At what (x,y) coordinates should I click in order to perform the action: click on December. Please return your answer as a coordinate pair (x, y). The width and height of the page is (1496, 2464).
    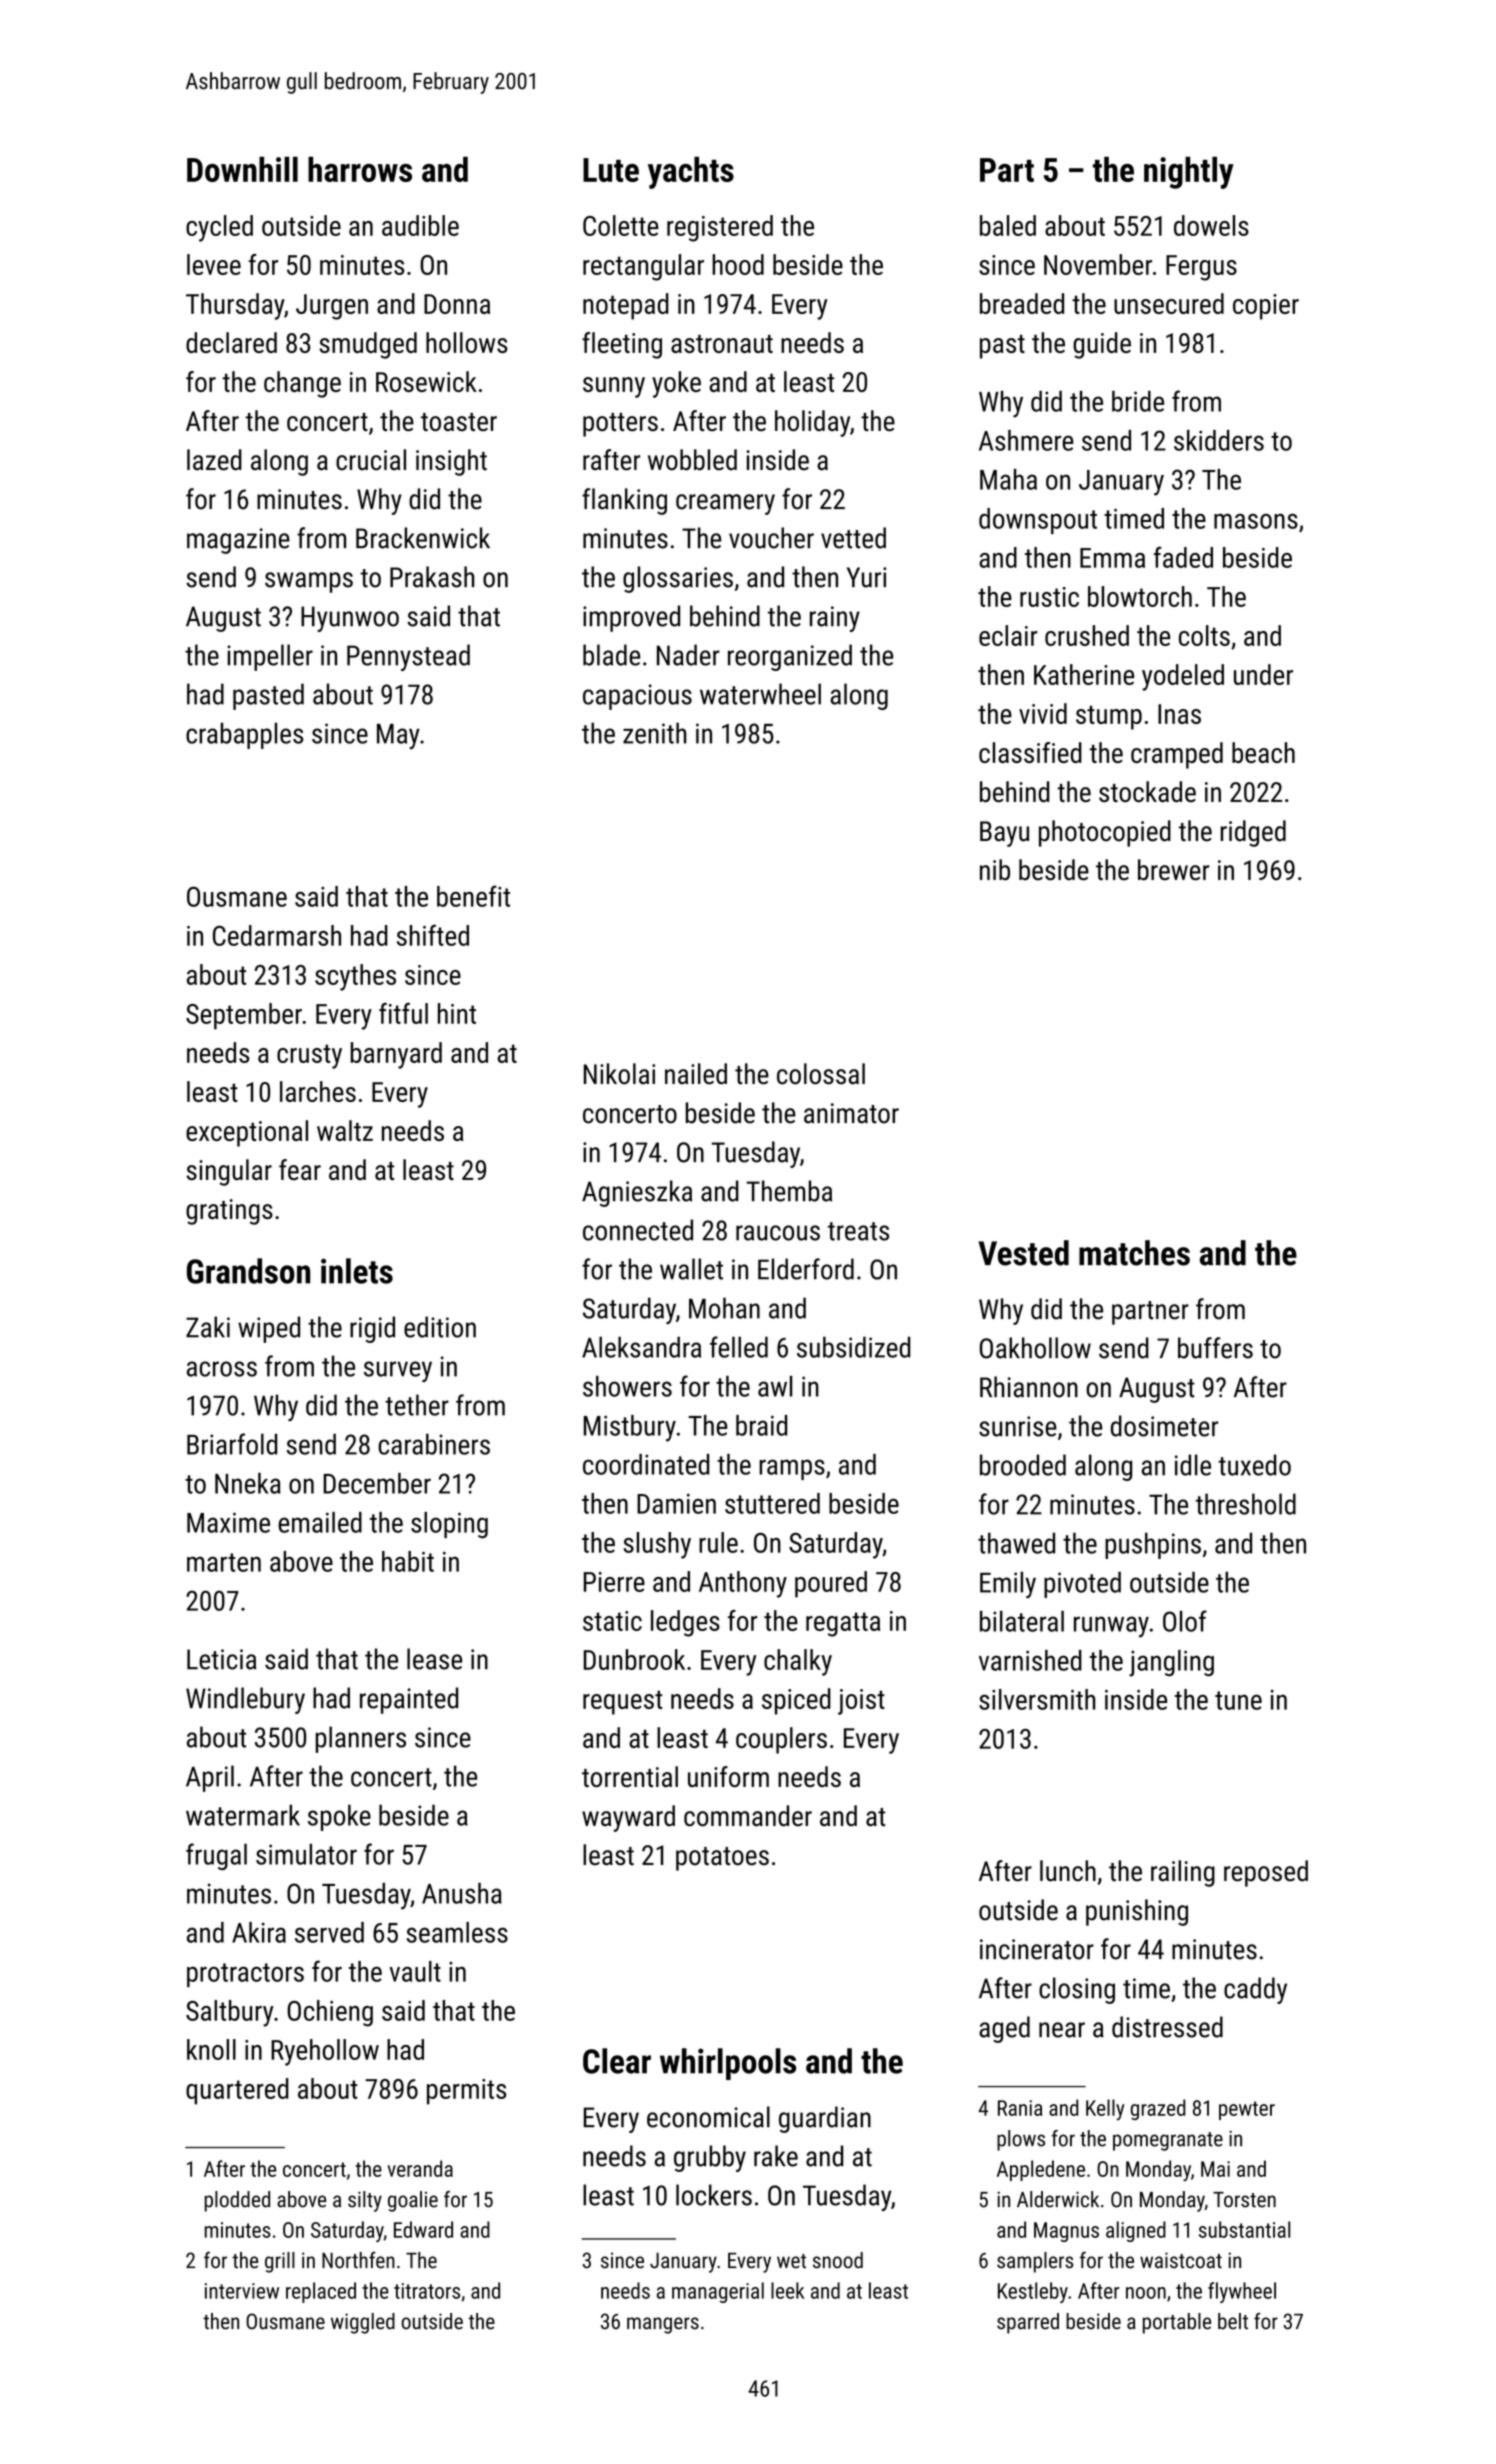
    Looking at the image, I should click on (377, 1483).
